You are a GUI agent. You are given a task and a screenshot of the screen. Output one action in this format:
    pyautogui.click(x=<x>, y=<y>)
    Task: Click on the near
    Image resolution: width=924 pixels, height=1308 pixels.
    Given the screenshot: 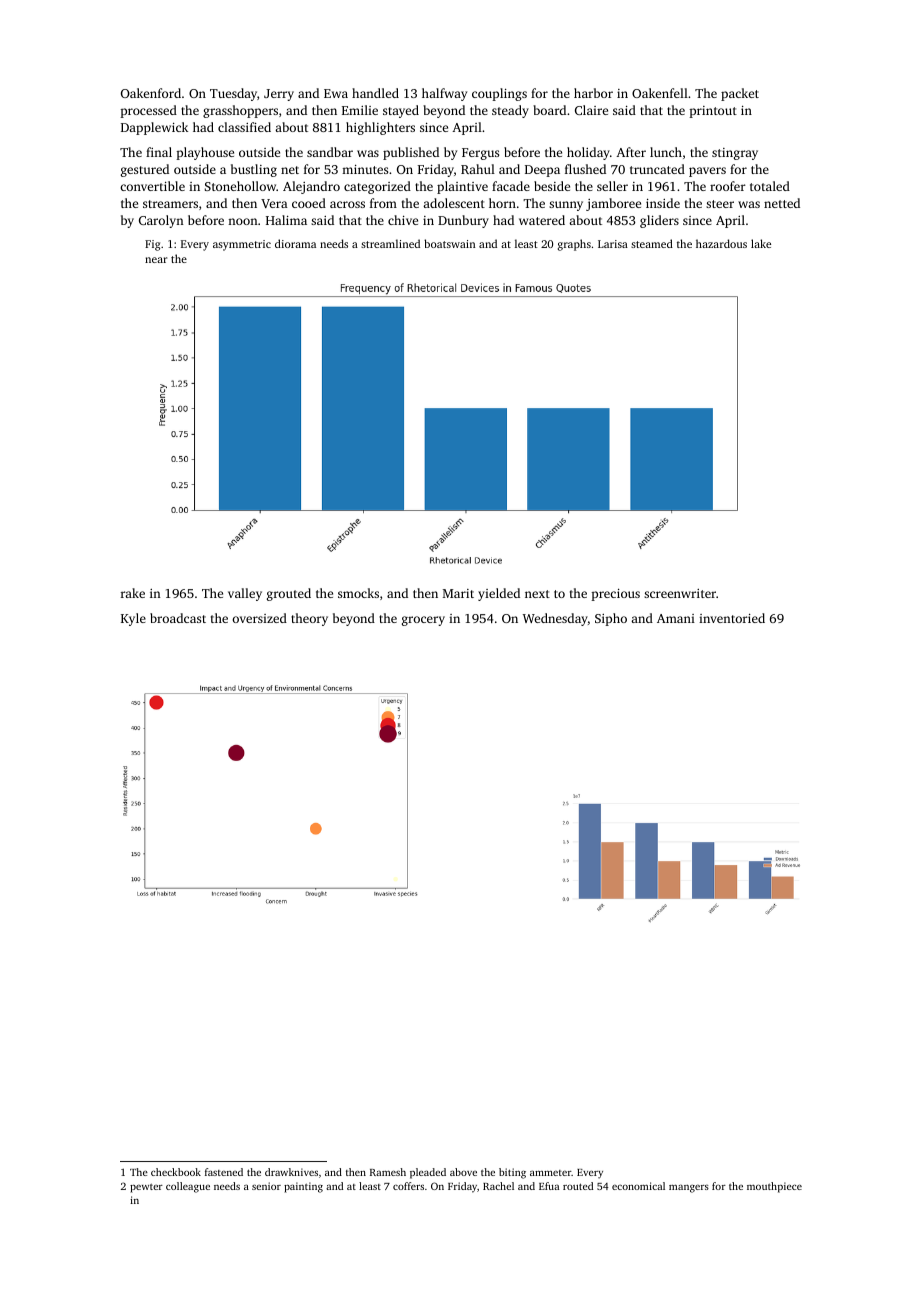 What is the action you would take?
    pyautogui.click(x=156, y=260)
